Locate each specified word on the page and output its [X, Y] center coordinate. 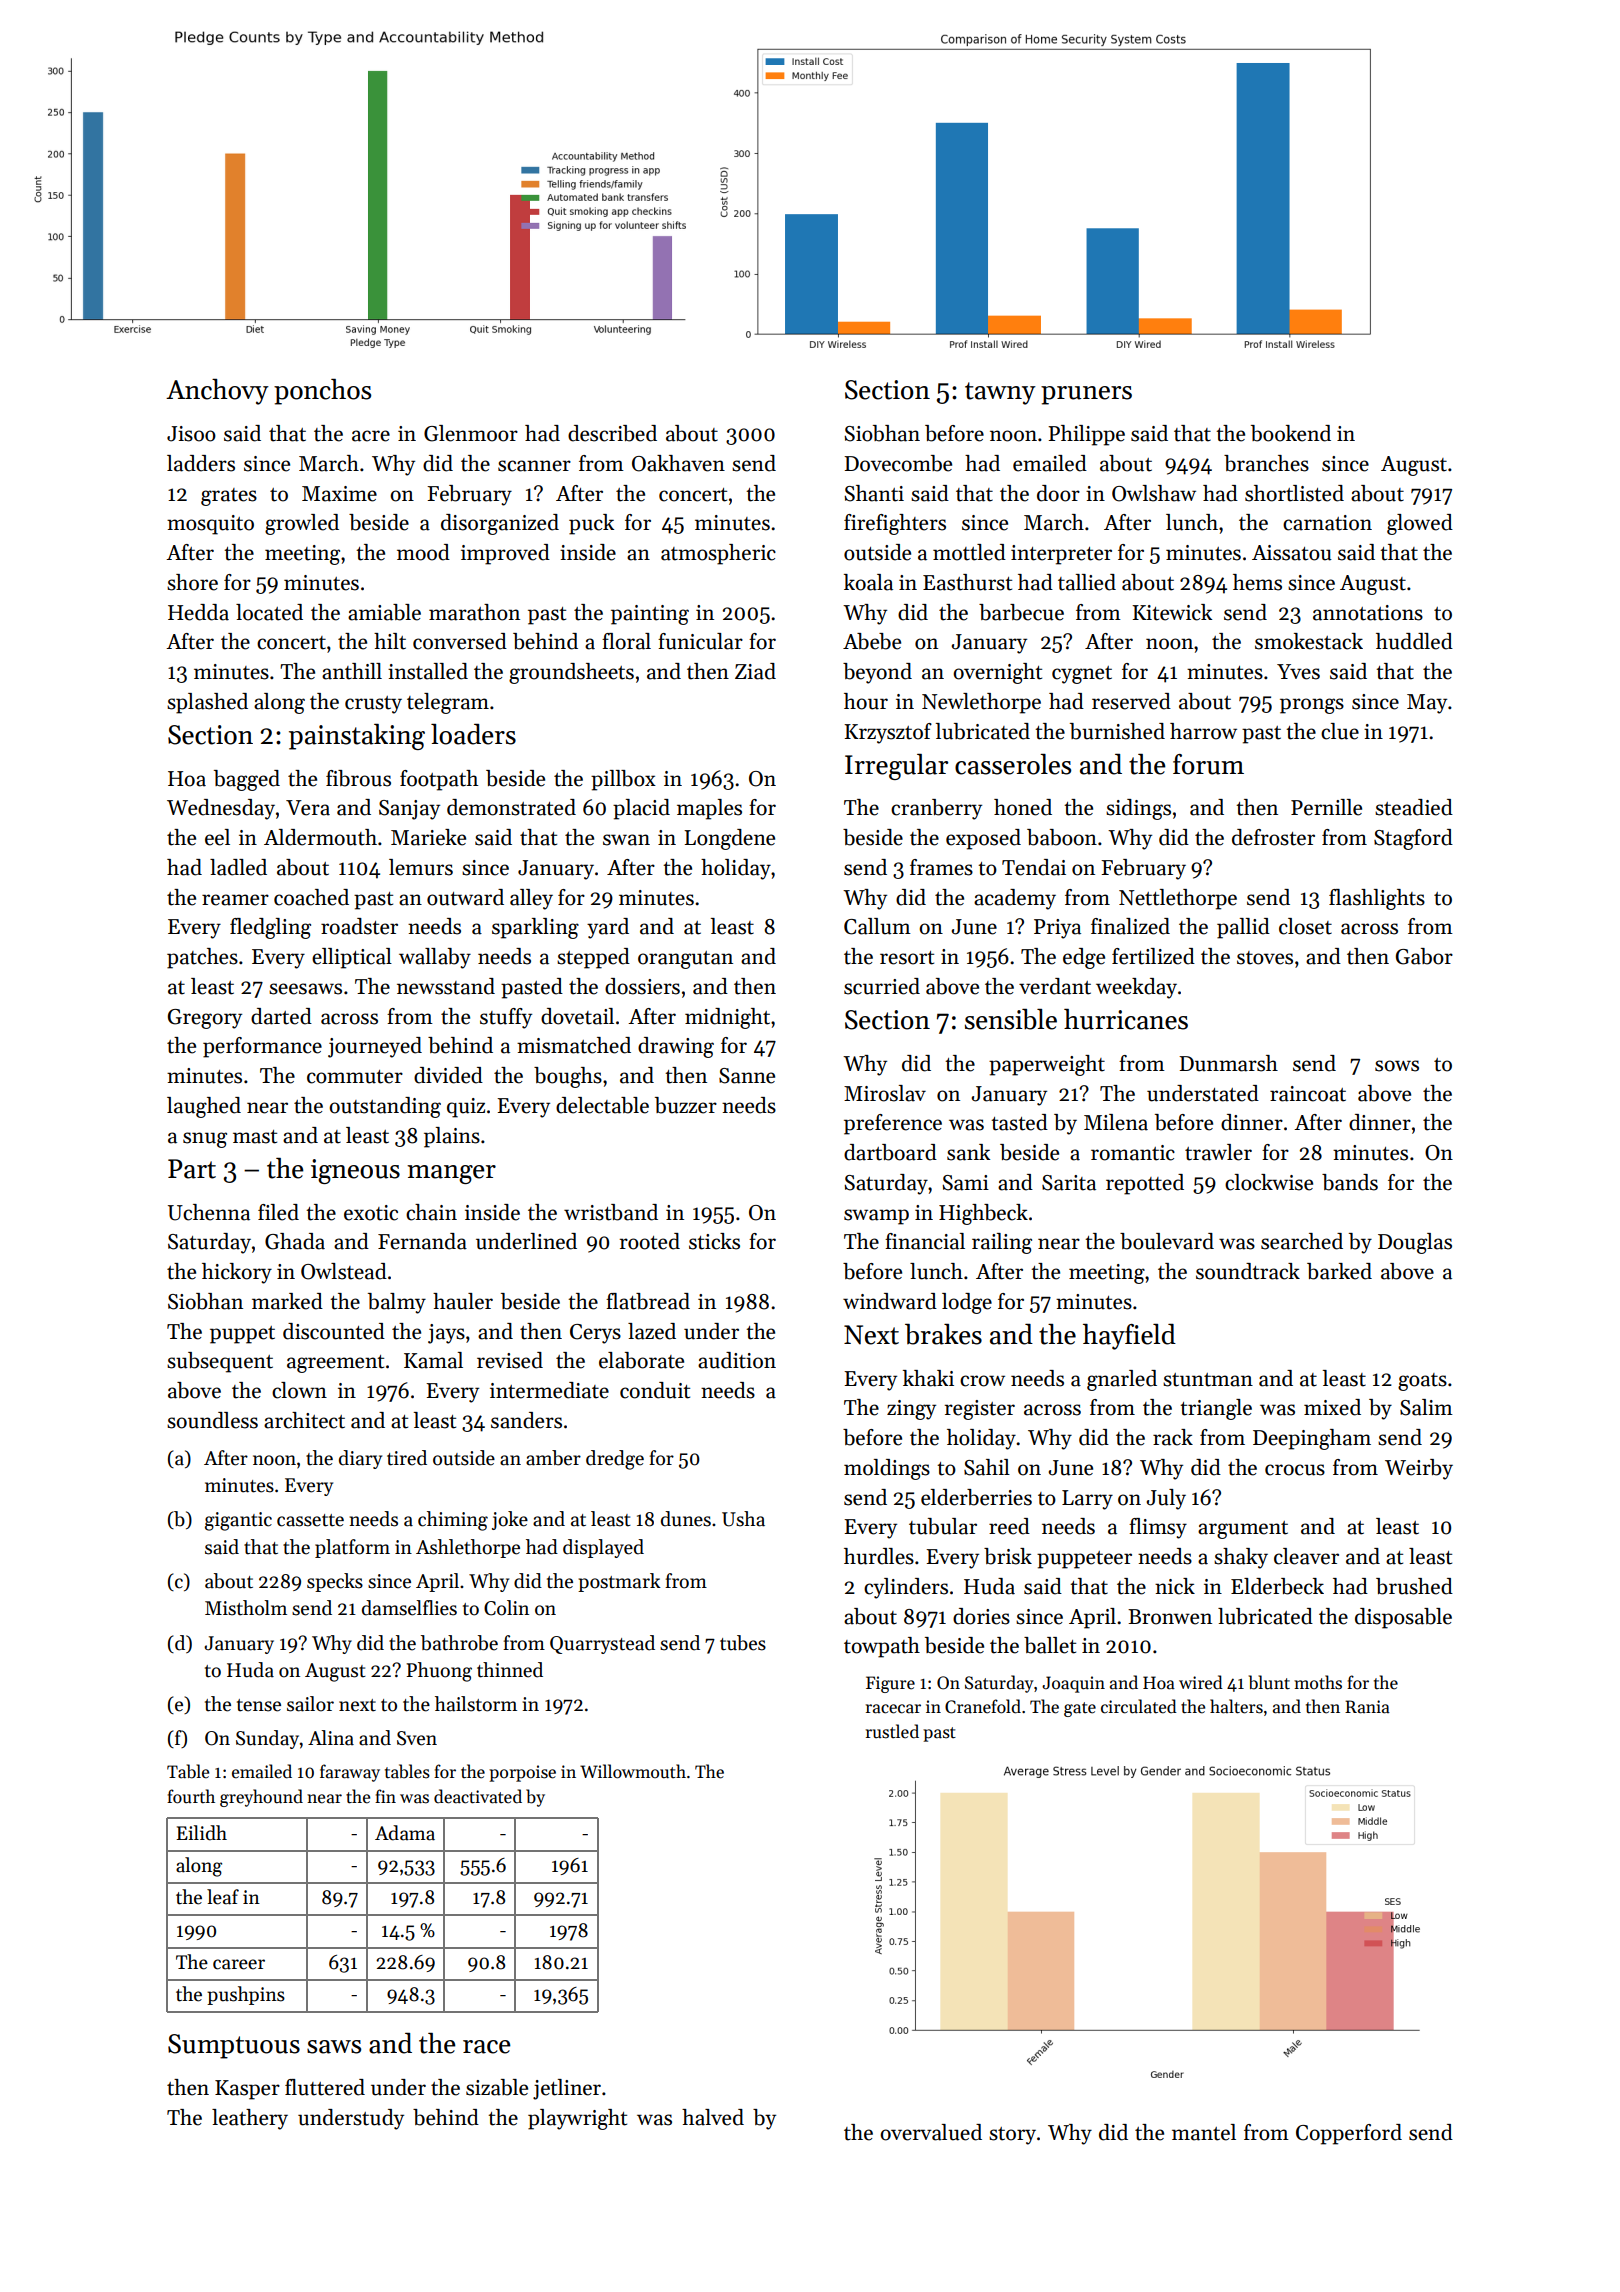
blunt [1269, 1682]
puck [591, 524]
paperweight [1047, 1065]
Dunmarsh [1228, 1063]
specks [335, 1582]
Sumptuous [234, 2046]
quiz [466, 1108]
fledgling [270, 928]
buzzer [686, 1105]
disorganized [500, 524]
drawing [676, 1047]
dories [981, 1616]
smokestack [1309, 641]
